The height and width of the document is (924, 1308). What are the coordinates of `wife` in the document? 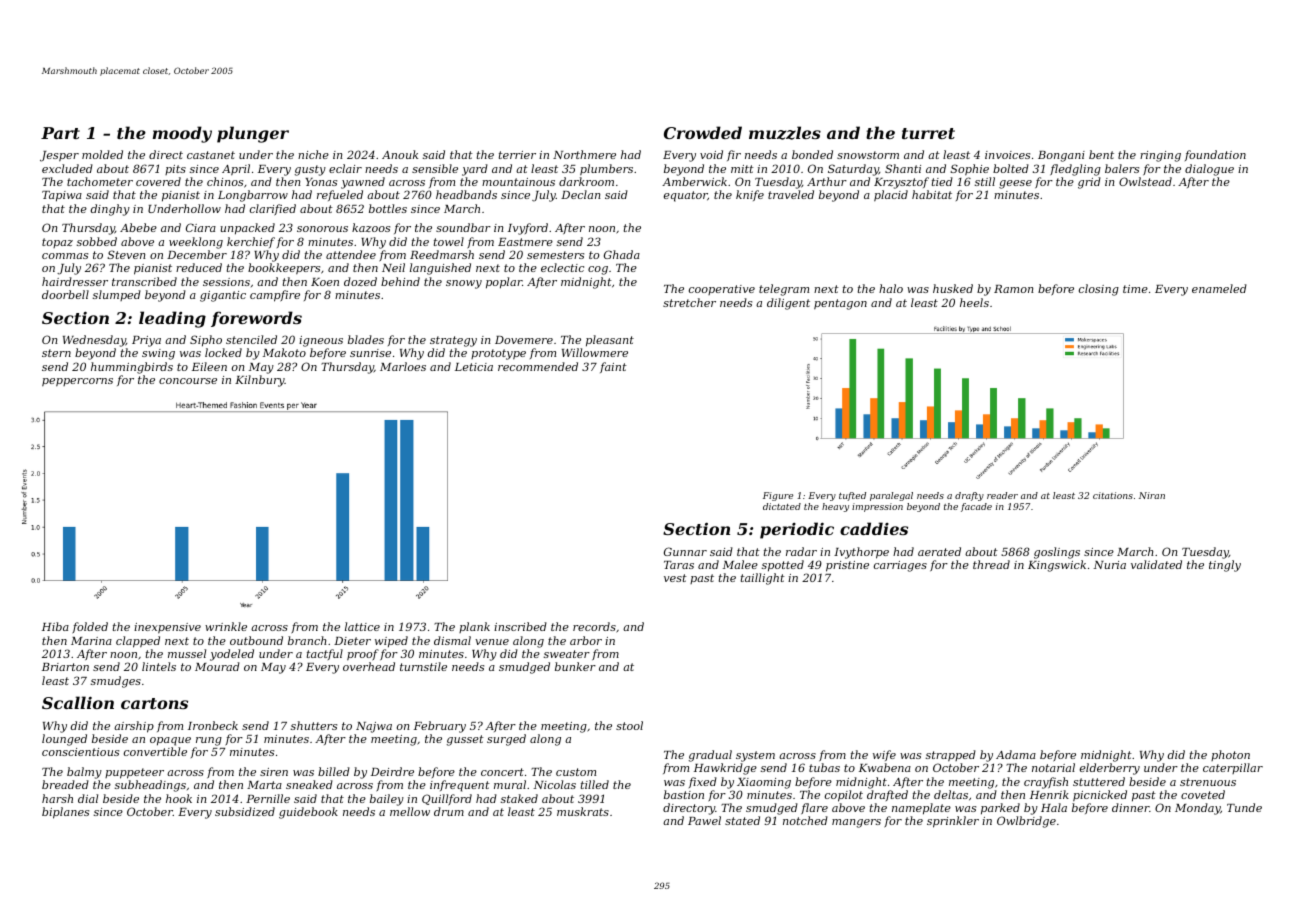 It's located at (884, 755).
